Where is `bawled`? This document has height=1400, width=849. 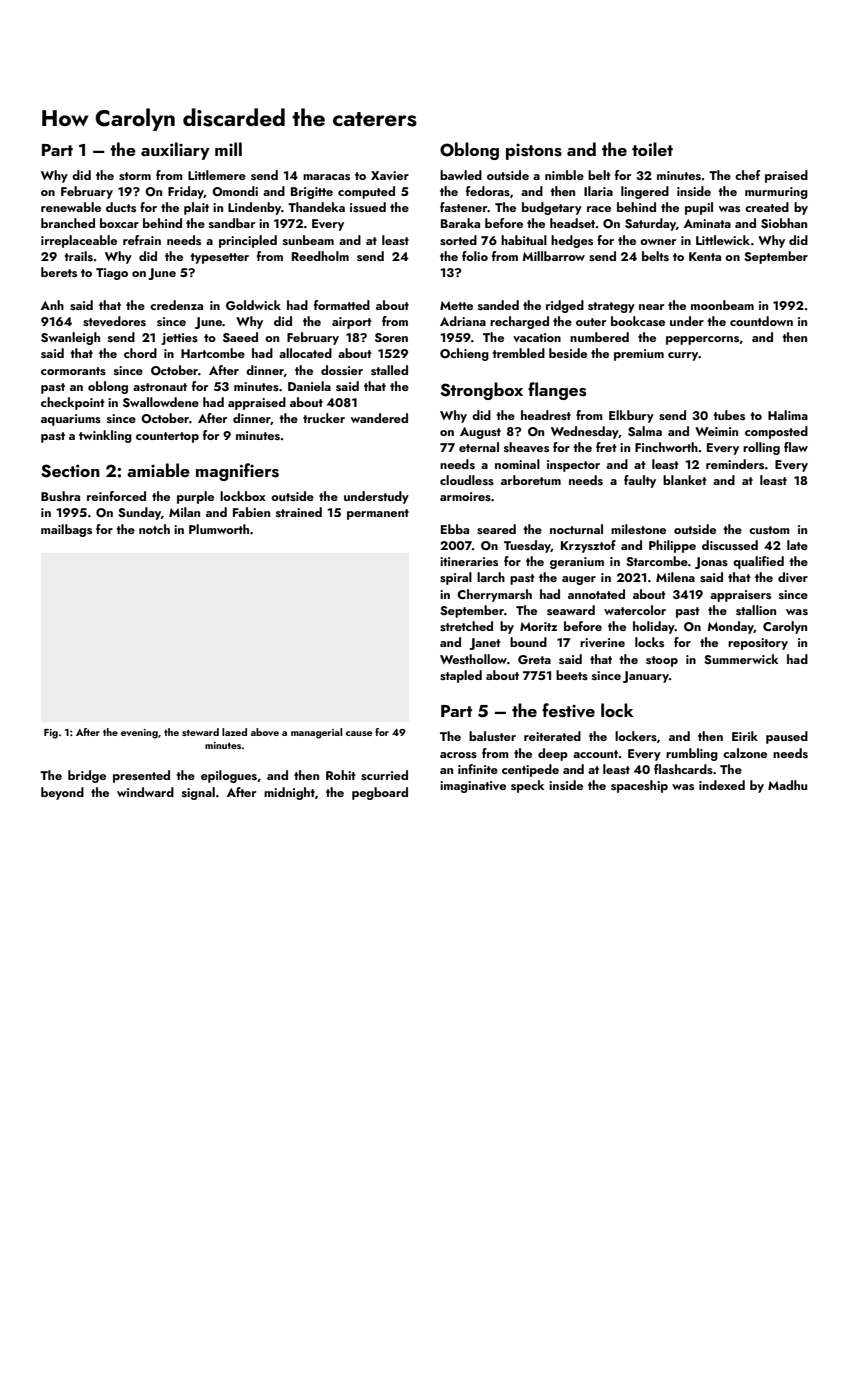 bawled is located at coordinates (461, 175).
